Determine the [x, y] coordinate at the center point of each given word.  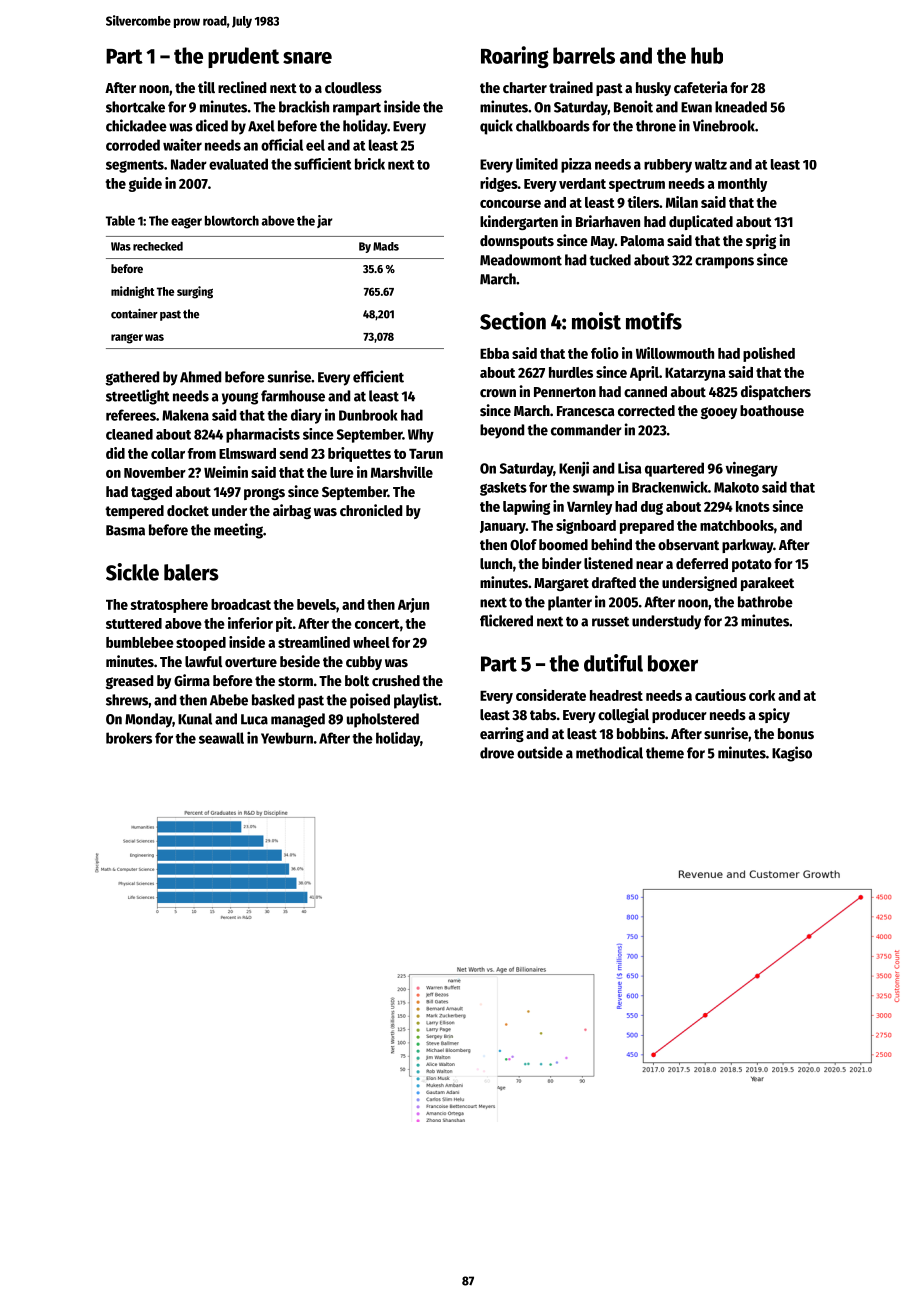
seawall [221, 738]
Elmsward [247, 453]
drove [497, 753]
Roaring [515, 57]
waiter [182, 145]
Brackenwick [670, 487]
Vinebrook [724, 125]
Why [421, 436]
